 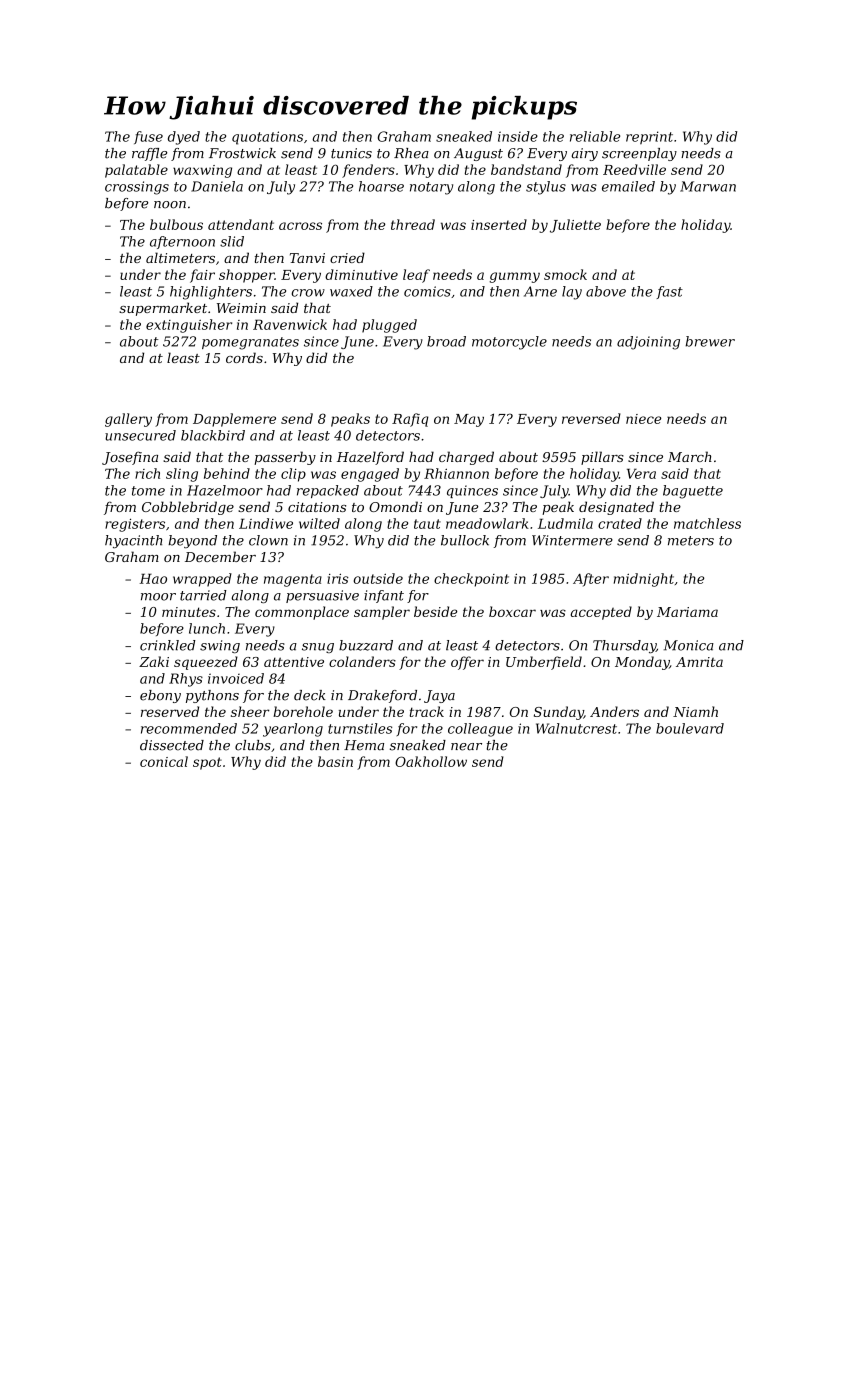 What do you see at coordinates (184, 138) in the document?
I see `dyed` at bounding box center [184, 138].
